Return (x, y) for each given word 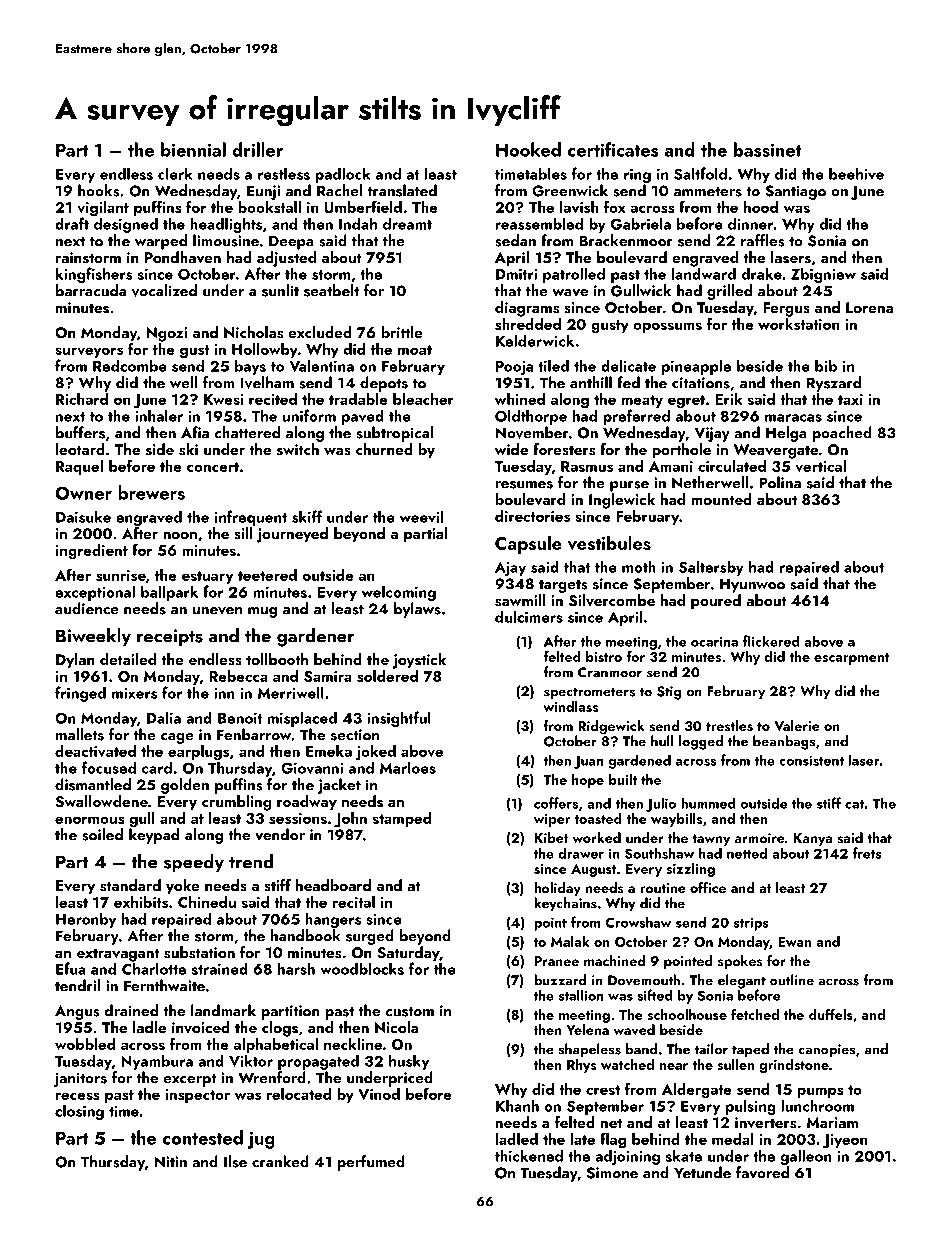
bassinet (768, 149)
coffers (556, 803)
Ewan (794, 942)
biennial (193, 149)
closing (79, 1112)
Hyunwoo (752, 585)
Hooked (528, 149)
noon (180, 535)
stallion (581, 995)
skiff (307, 516)
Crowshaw (638, 922)
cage (177, 738)
